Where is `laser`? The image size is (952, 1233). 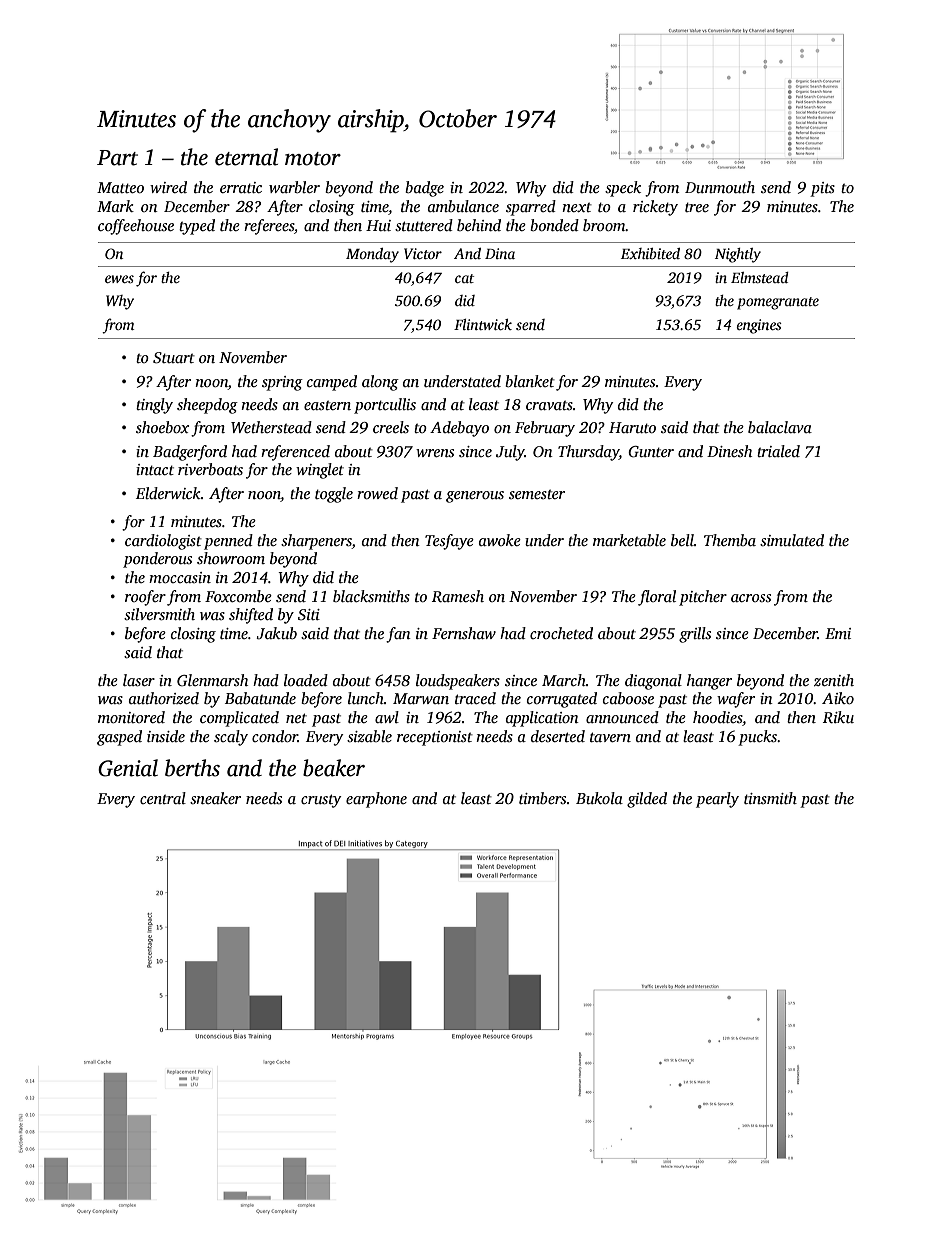
laser is located at coordinates (139, 680).
